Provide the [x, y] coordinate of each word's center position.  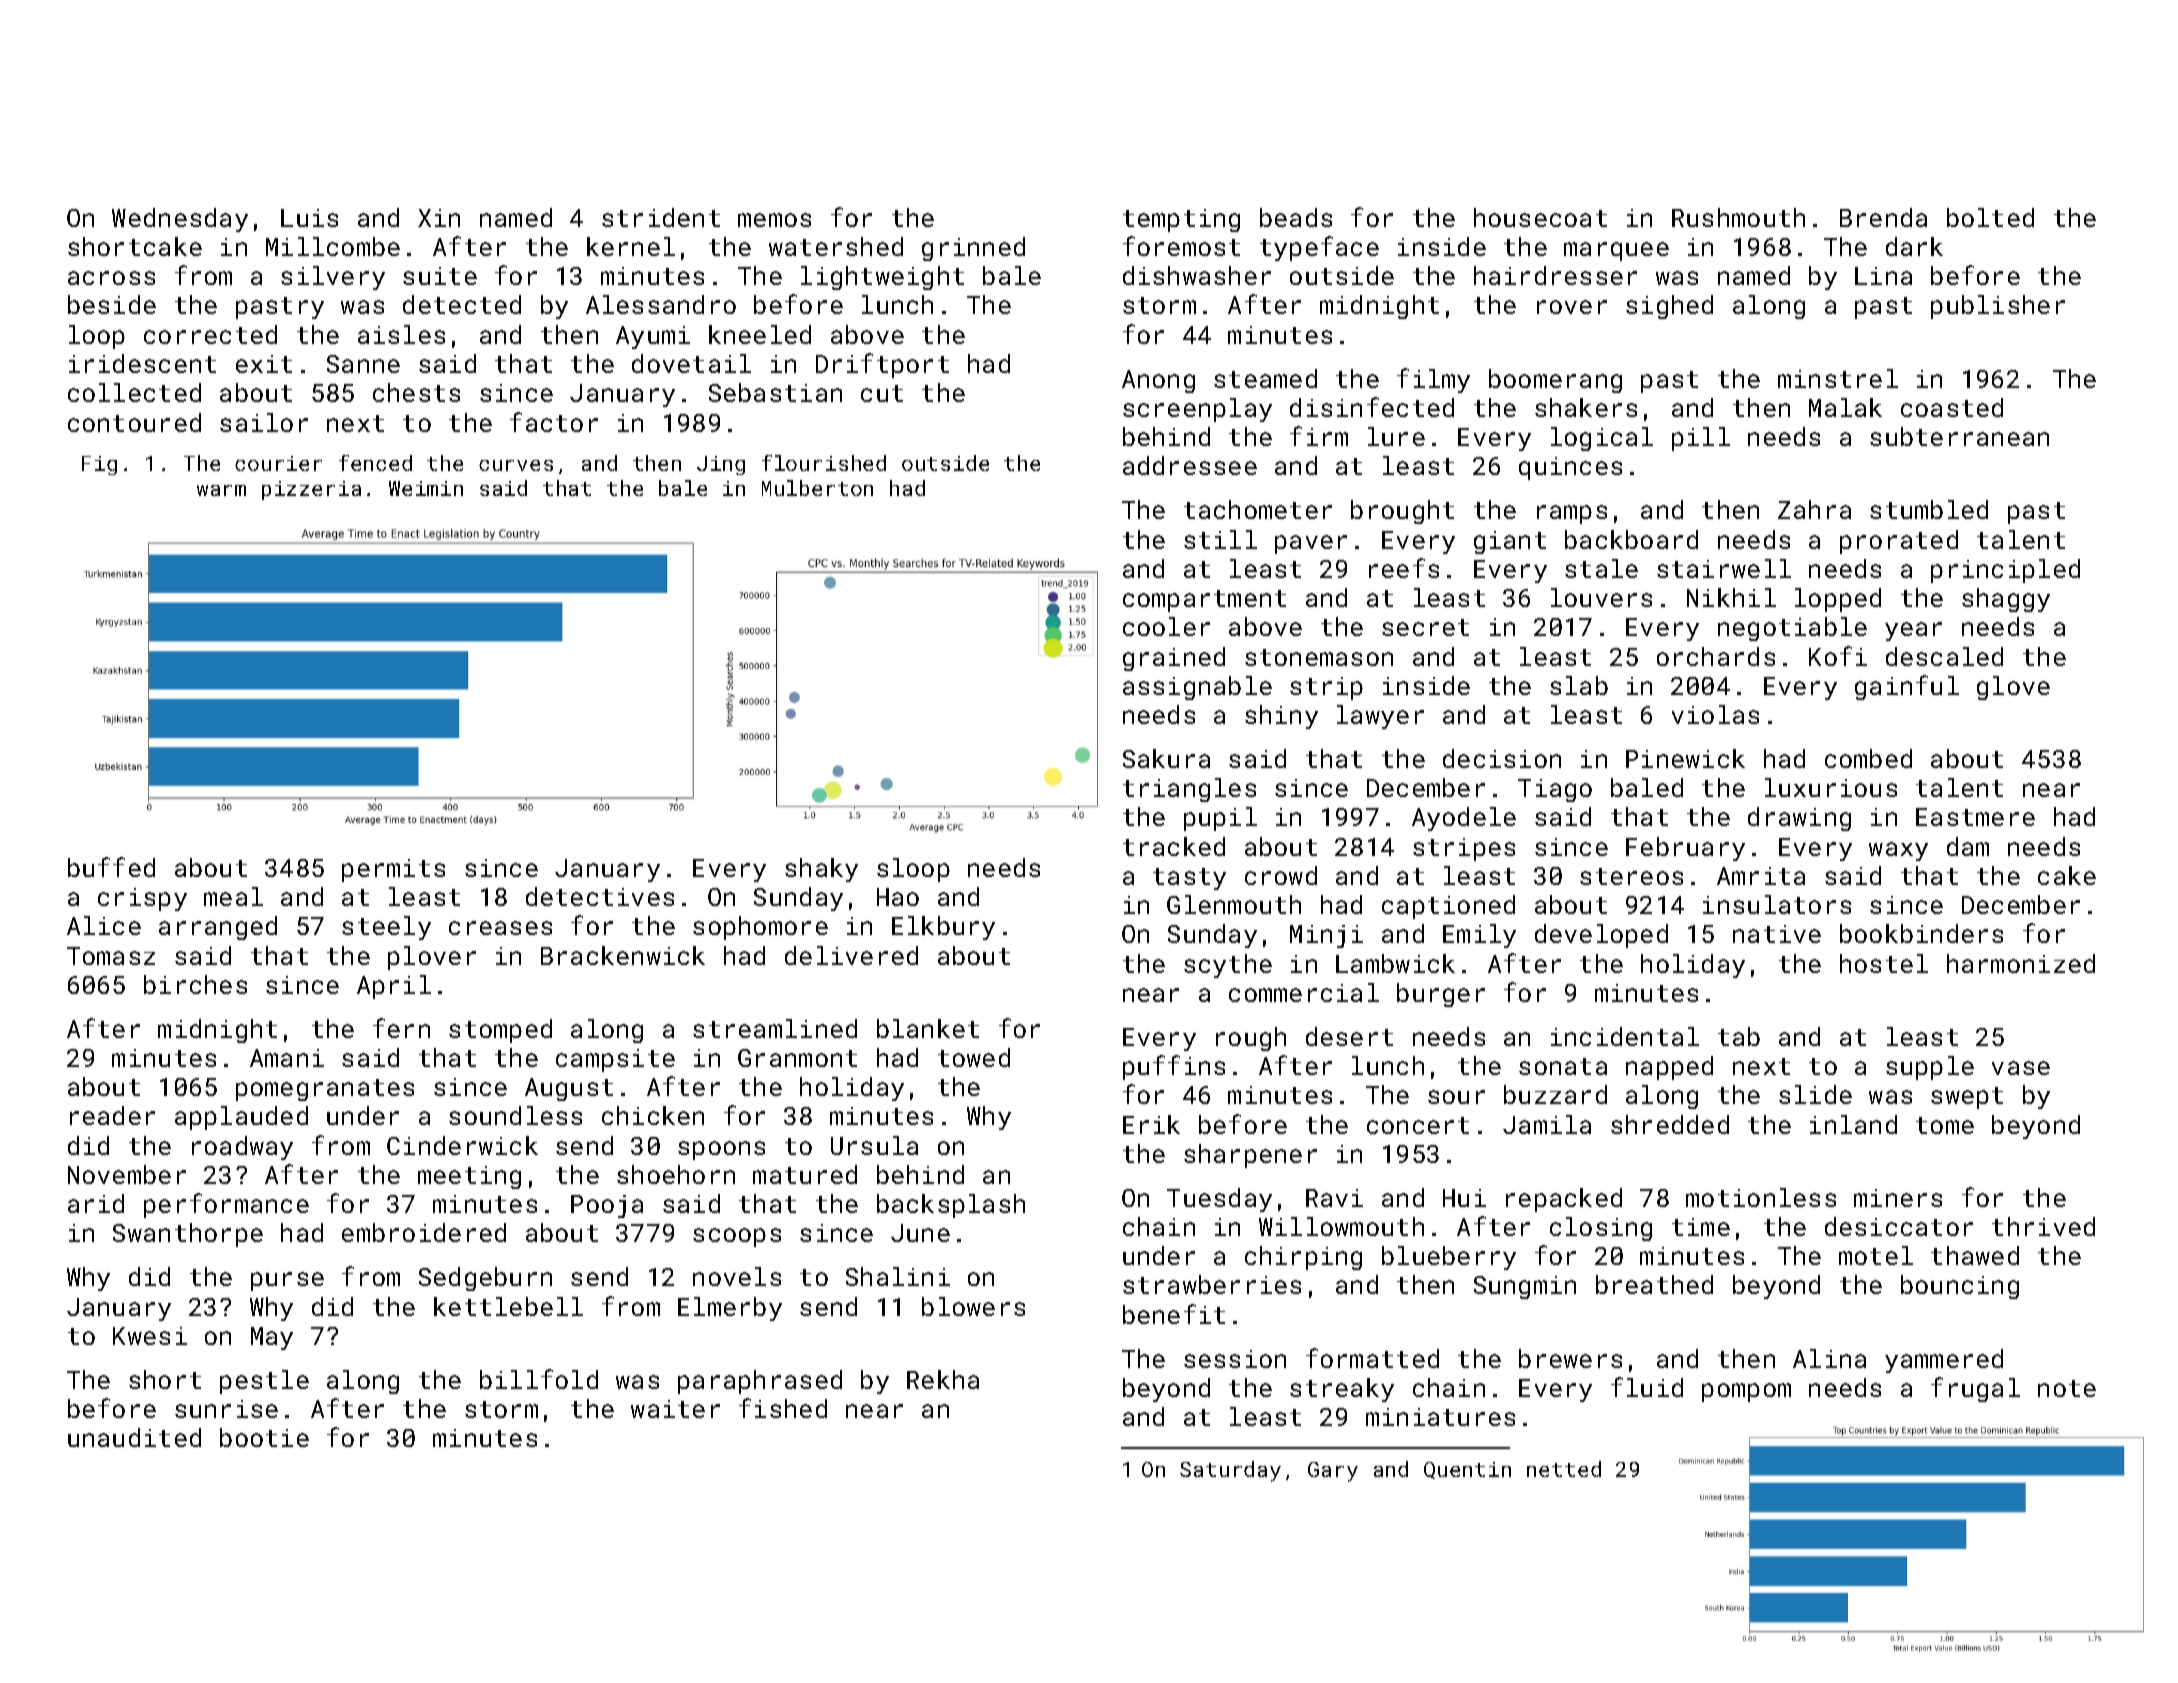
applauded [241, 1118]
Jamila [1547, 1124]
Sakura [1166, 758]
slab [1579, 685]
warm [221, 490]
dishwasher [1197, 275]
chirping [1303, 1258]
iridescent [142, 363]
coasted [1952, 407]
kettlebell [508, 1306]
